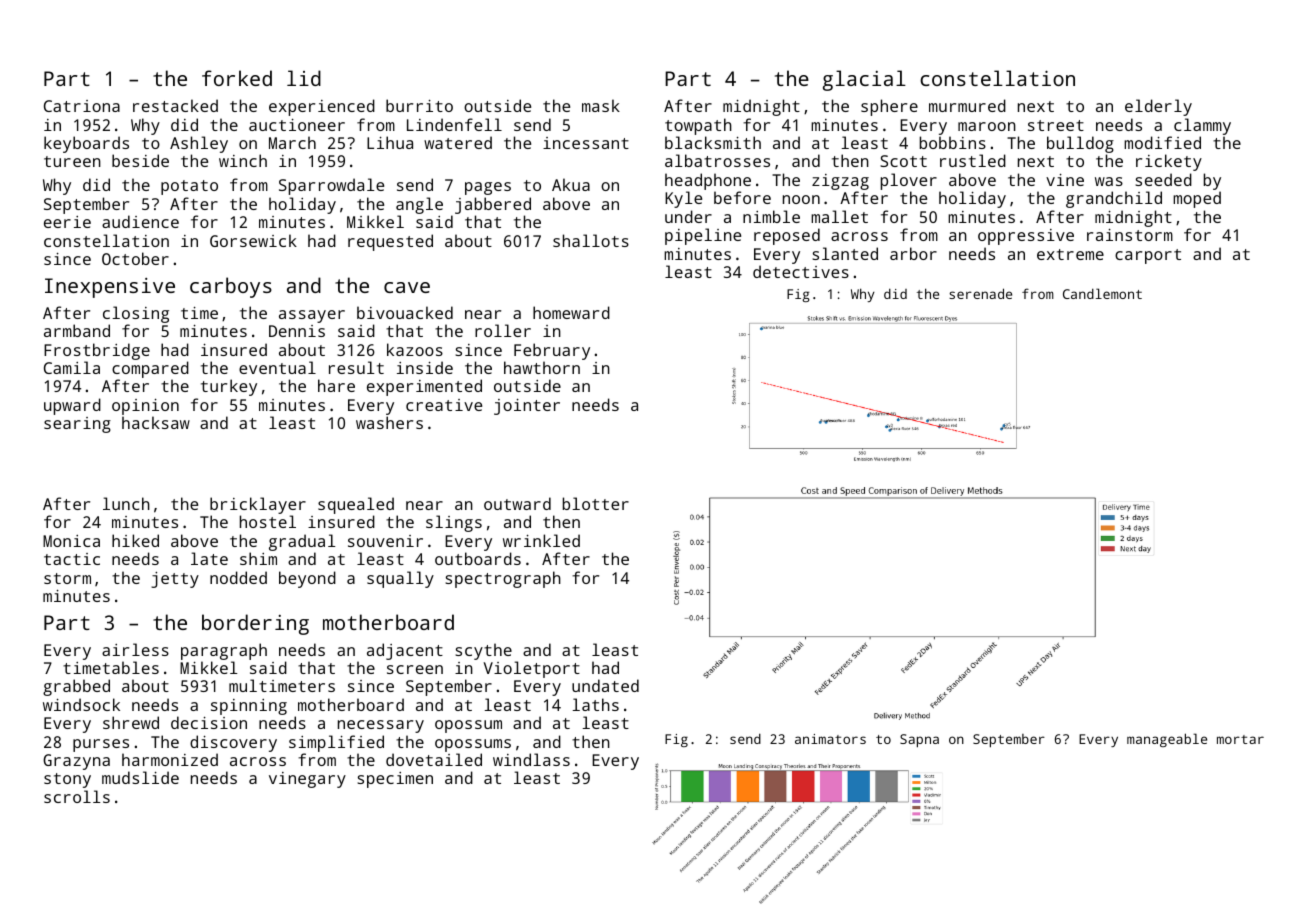 Image resolution: width=1308 pixels, height=924 pixels. I want to click on compared, so click(150, 369).
